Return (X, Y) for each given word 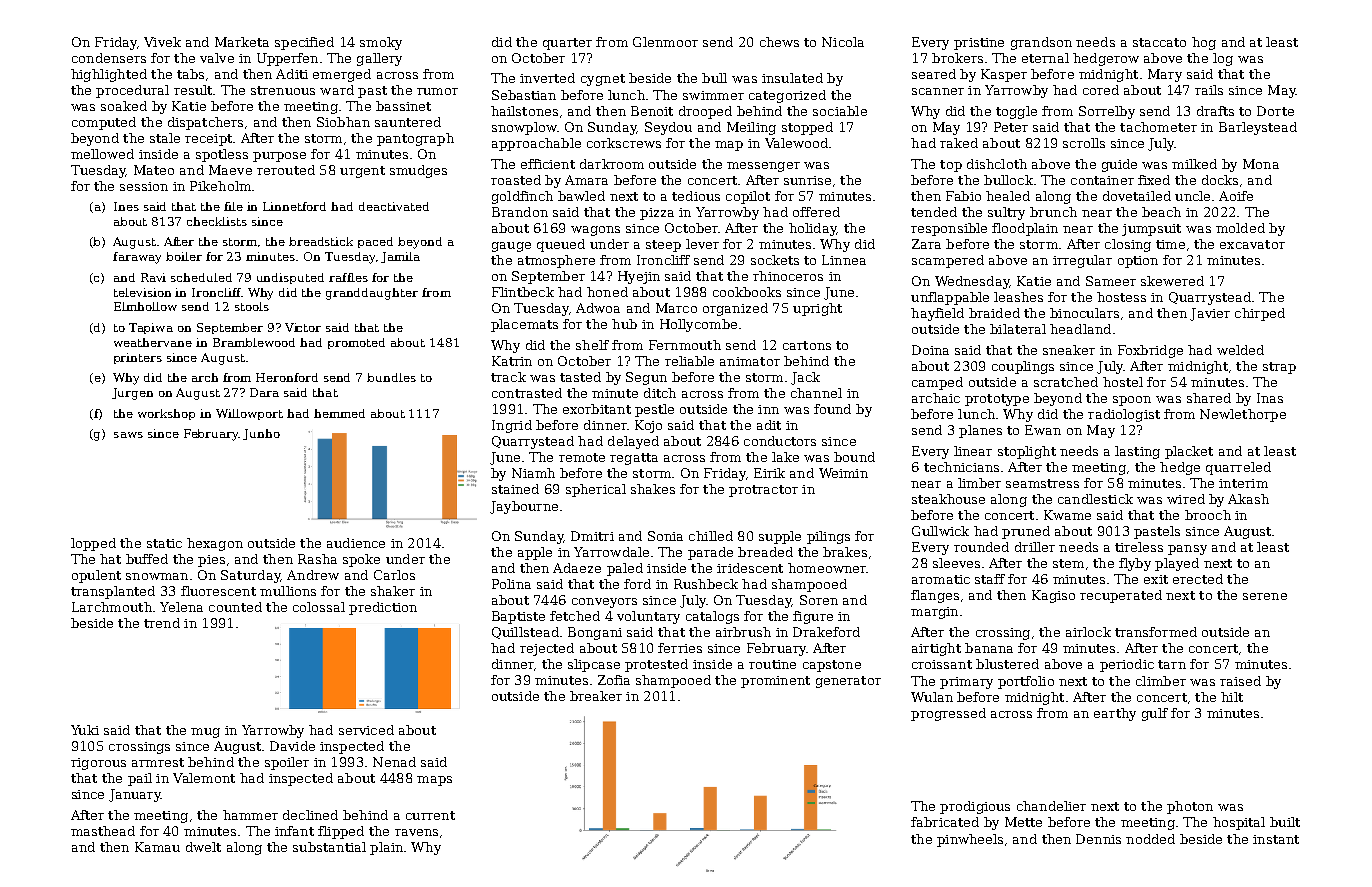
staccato (1159, 42)
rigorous (98, 764)
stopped (807, 128)
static (164, 543)
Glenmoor (665, 42)
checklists (217, 221)
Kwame (1067, 515)
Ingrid (512, 426)
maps (434, 781)
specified (304, 43)
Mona (1261, 164)
